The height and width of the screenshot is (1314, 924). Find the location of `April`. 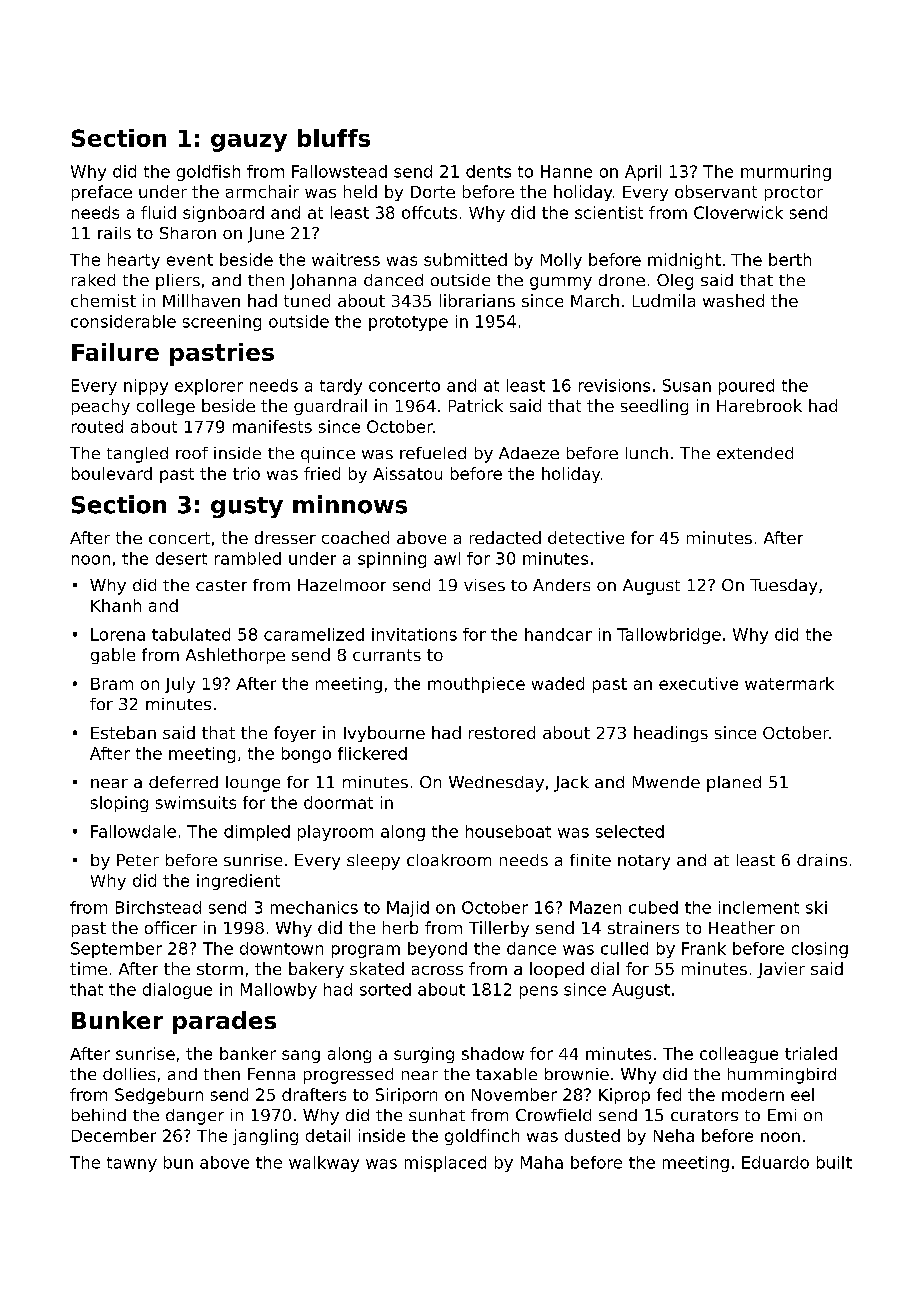

April is located at coordinates (643, 173).
